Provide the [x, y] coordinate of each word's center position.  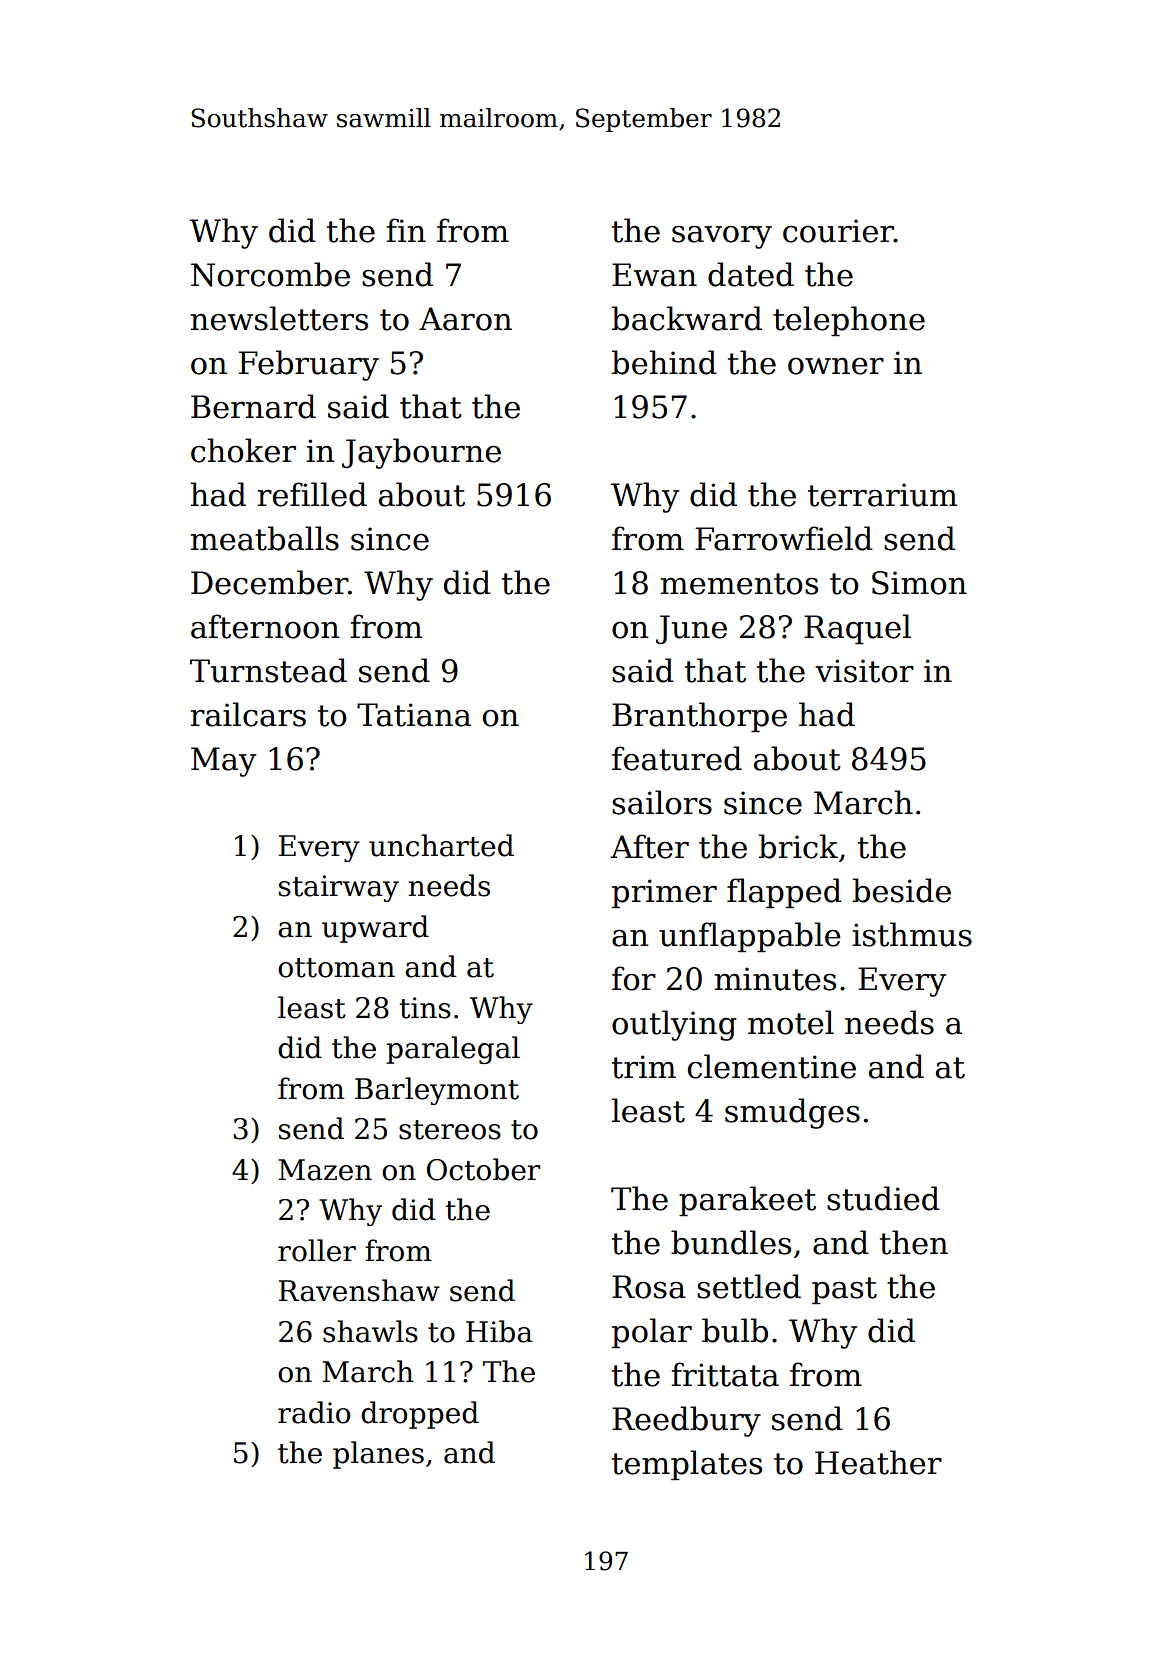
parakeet [747, 1201]
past [844, 1290]
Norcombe [270, 274]
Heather [878, 1462]
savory [722, 237]
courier [838, 231]
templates [687, 1465]
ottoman [336, 968]
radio [314, 1412]
